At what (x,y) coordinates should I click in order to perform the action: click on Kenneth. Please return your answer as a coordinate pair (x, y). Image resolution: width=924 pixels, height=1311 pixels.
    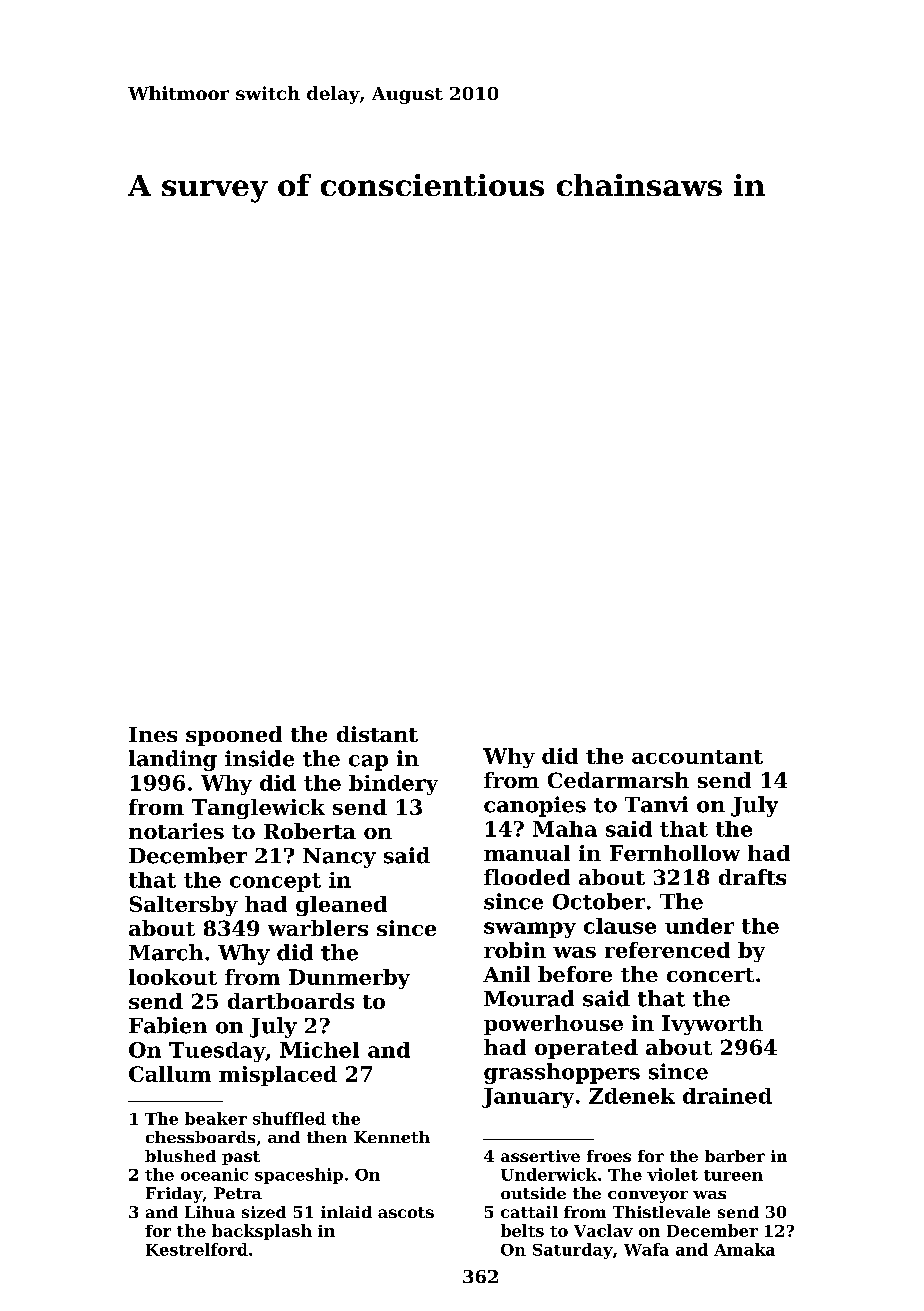
    Looking at the image, I should click on (392, 1137).
